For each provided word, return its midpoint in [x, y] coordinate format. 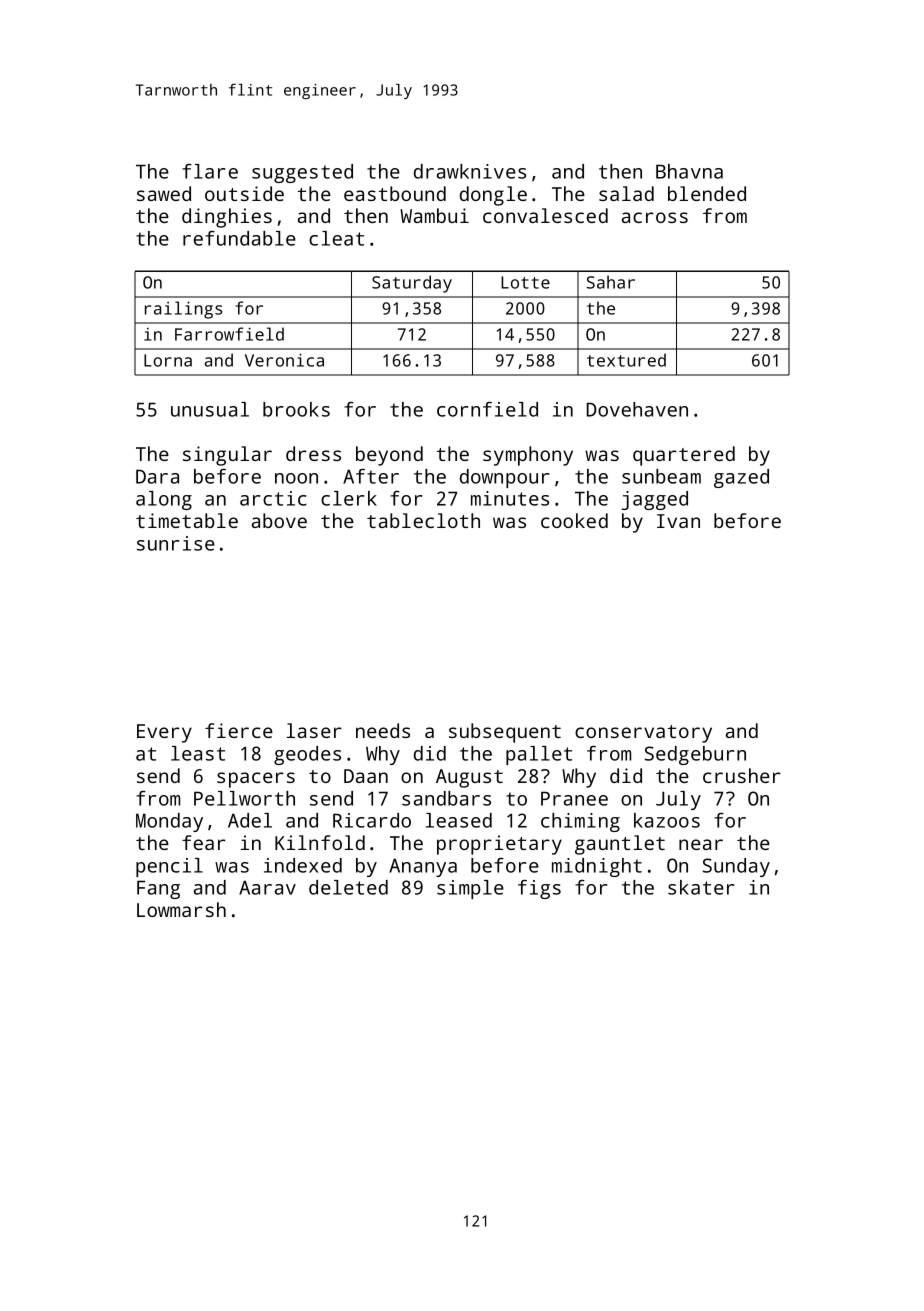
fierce [239, 730]
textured [626, 360]
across [655, 217]
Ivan [678, 521]
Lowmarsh [181, 909]
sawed [164, 193]
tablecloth [423, 520]
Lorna [168, 360]
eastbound [395, 193]
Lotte [525, 282]
